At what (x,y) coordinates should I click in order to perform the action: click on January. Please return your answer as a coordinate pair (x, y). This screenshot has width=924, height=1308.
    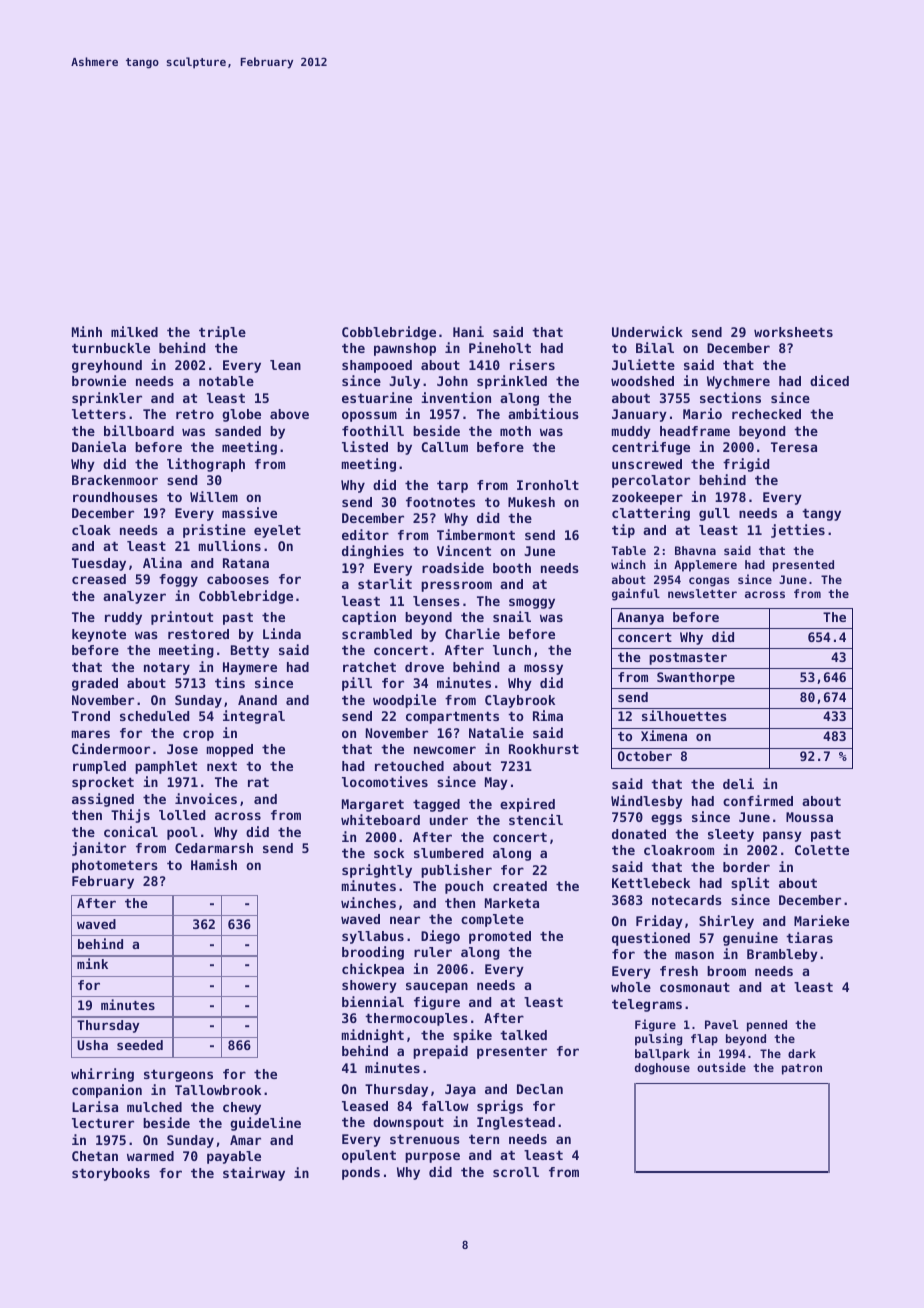
    Looking at the image, I should click on (639, 415).
